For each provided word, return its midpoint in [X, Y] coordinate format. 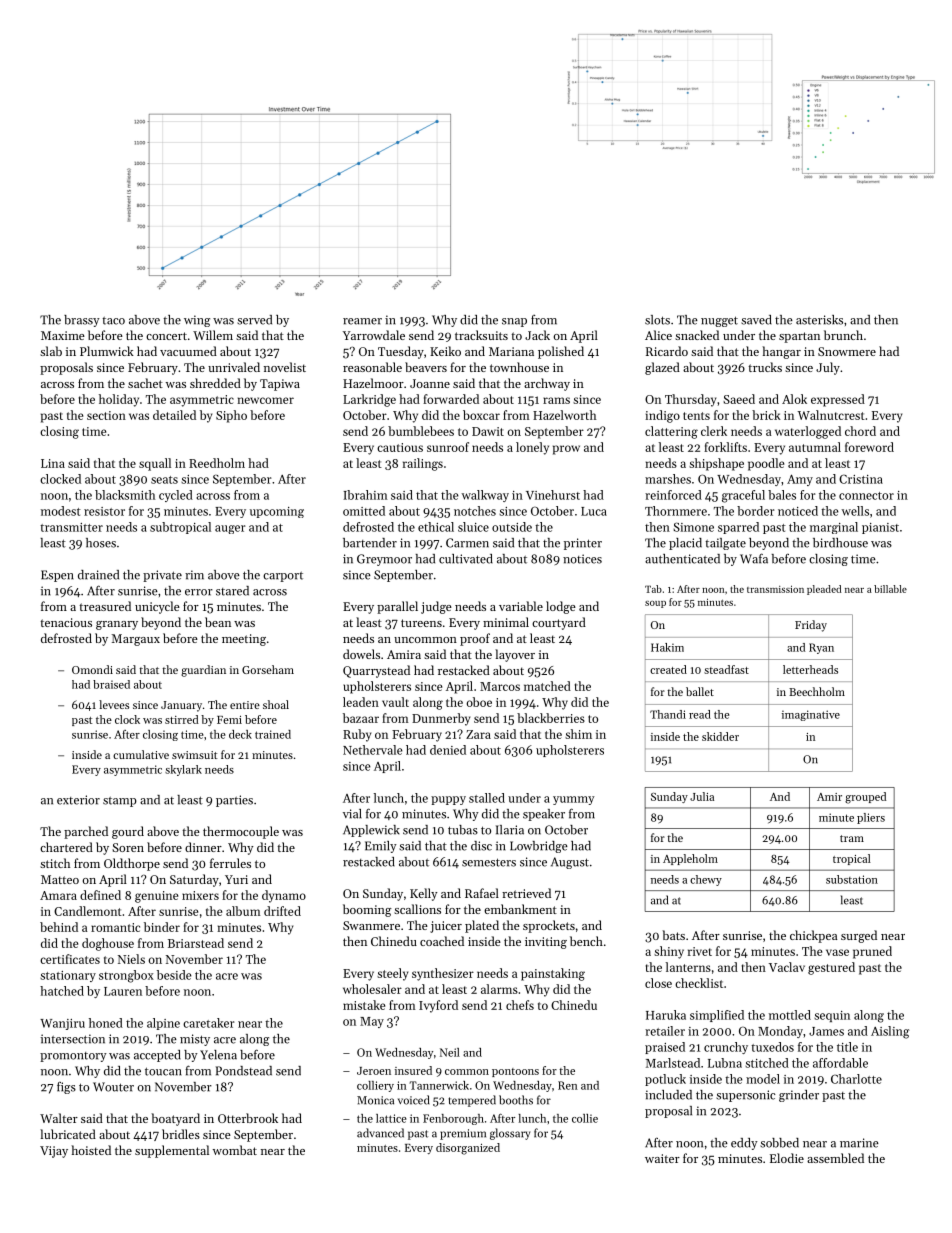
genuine [156, 897]
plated [482, 926]
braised [111, 684]
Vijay [54, 1152]
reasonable [372, 367]
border [756, 511]
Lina [53, 463]
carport [283, 577]
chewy [706, 880]
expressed [838, 400]
